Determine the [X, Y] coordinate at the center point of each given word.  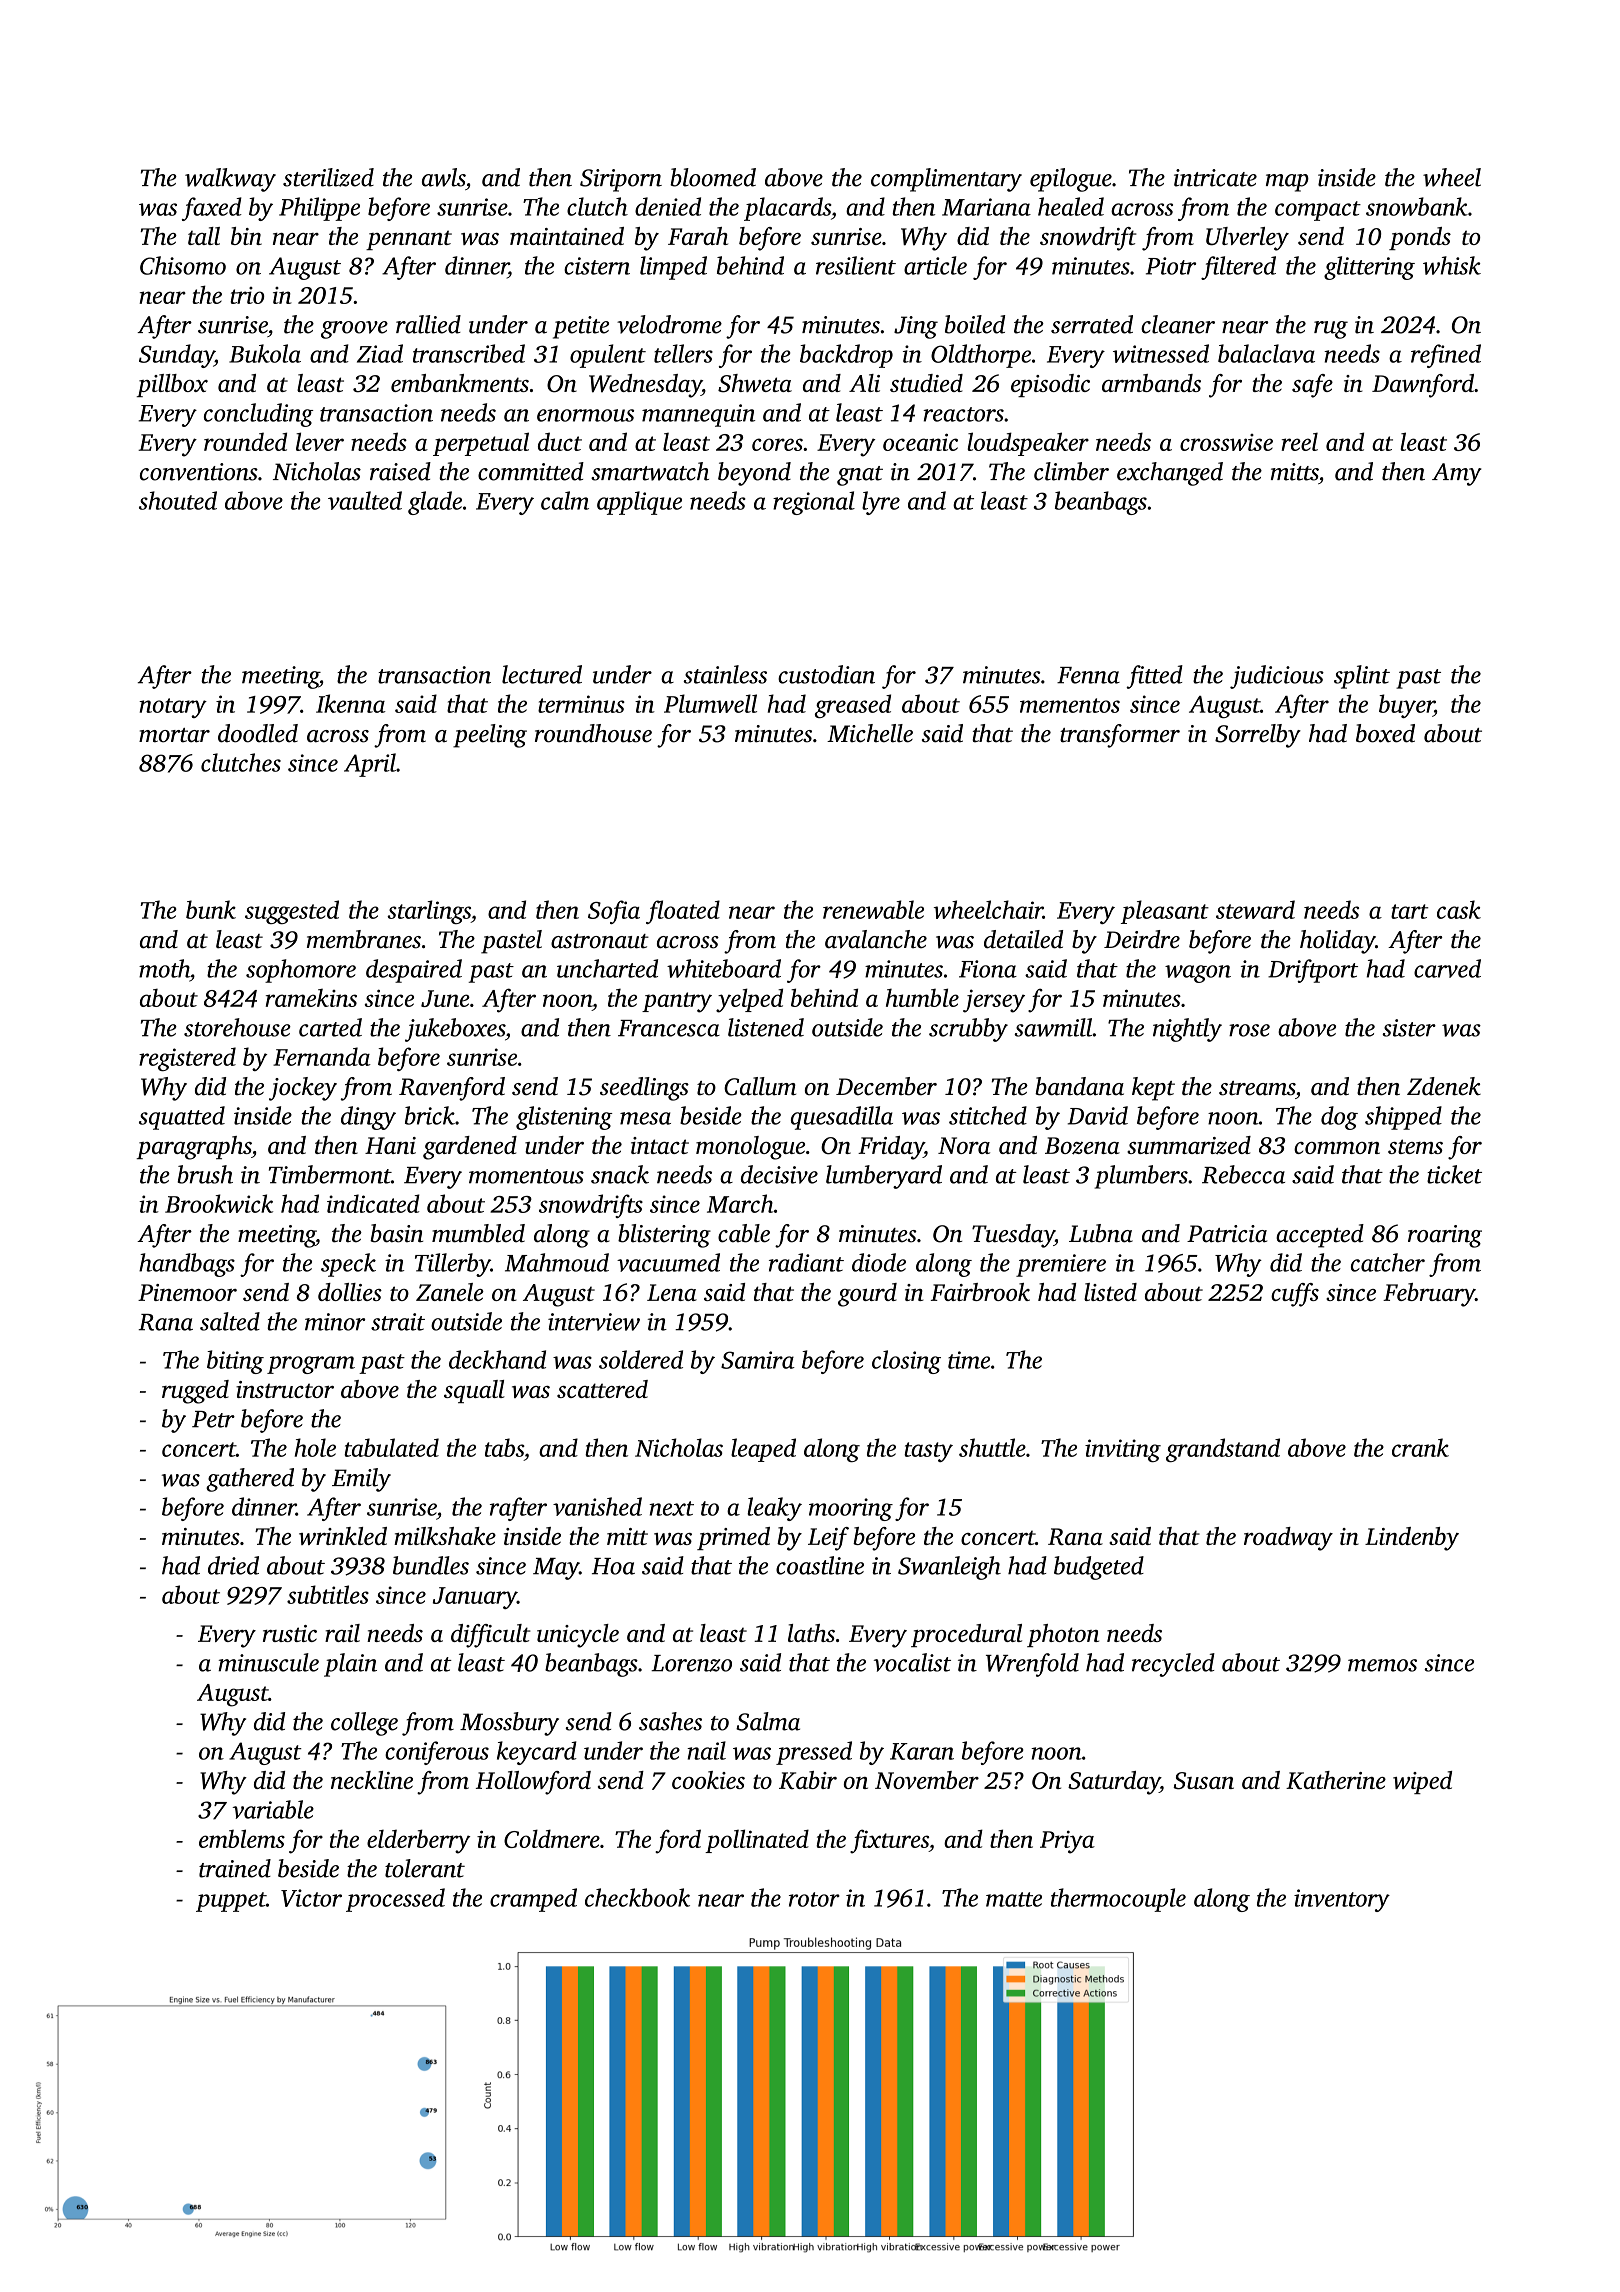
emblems [242, 1838]
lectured [542, 674]
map [1287, 183]
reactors [963, 414]
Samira [758, 1360]
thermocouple [1118, 1900]
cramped [533, 1900]
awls [443, 177]
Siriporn [621, 180]
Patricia [1227, 1234]
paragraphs [193, 1148]
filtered [1238, 268]
